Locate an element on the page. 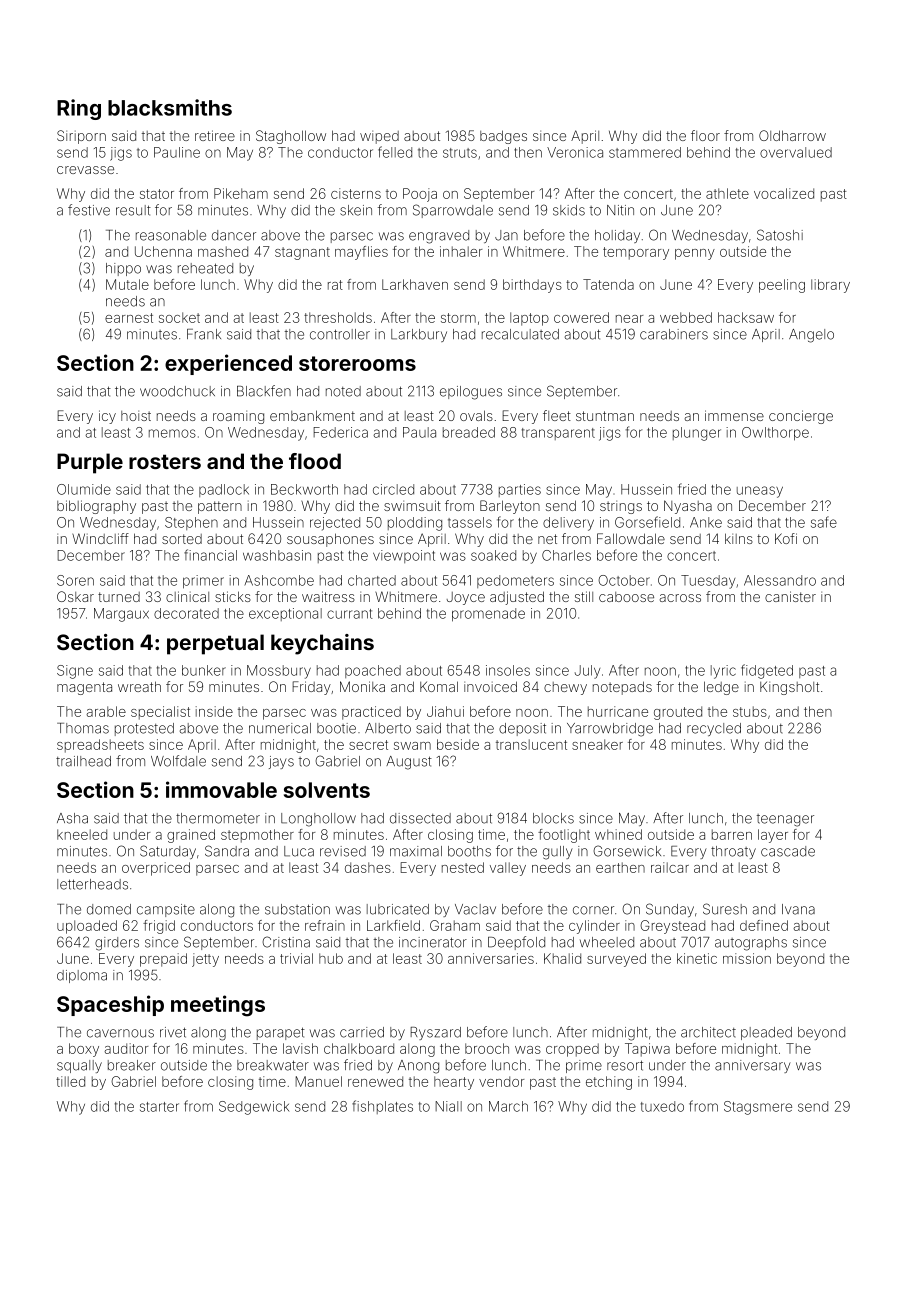 The height and width of the page is (1316, 908). floor is located at coordinates (705, 135).
